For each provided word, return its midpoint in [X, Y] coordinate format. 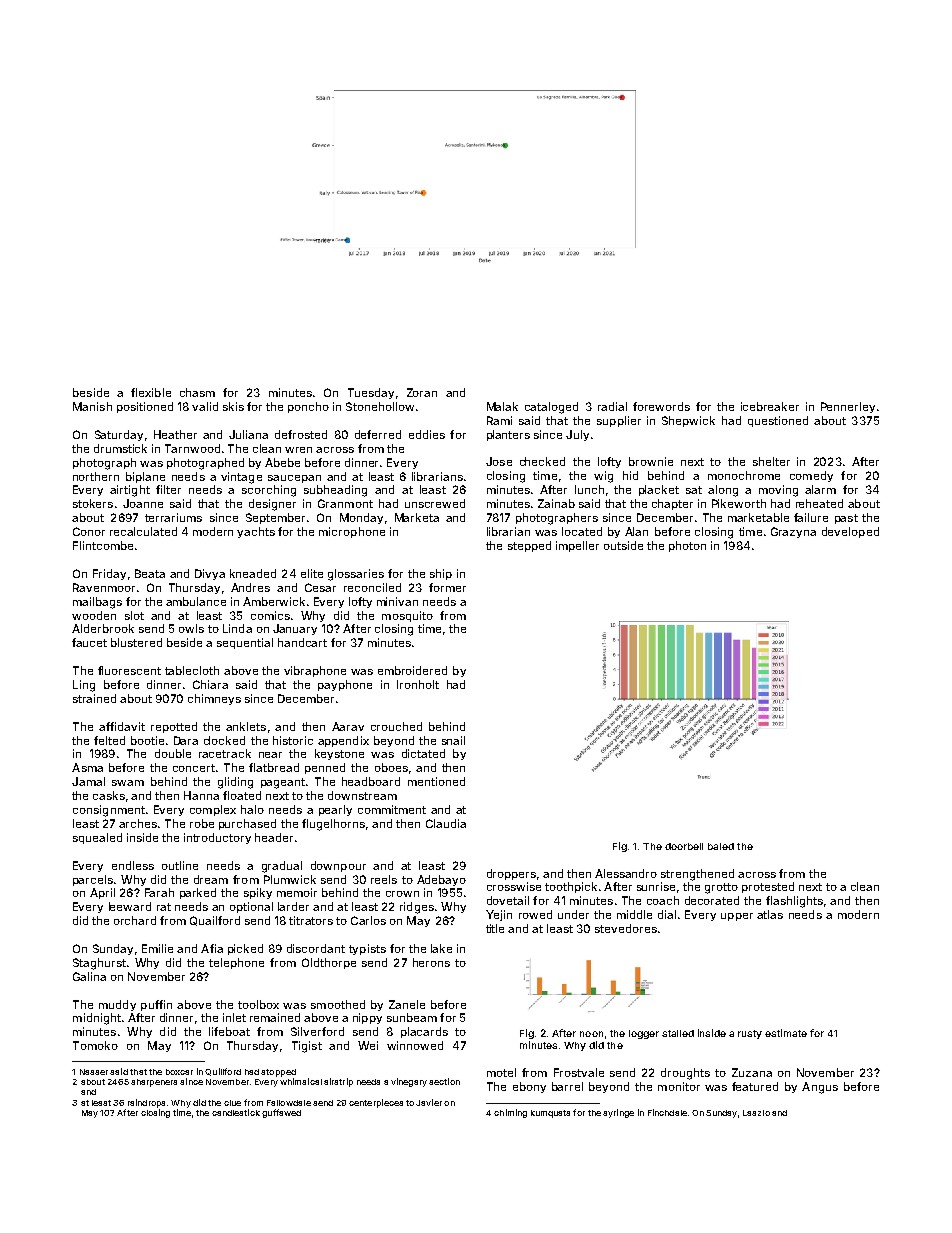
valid [205, 406]
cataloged [551, 408]
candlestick [236, 1112]
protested [768, 887]
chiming [510, 1113]
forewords [661, 406]
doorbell [684, 846]
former [447, 587]
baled [721, 846]
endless [133, 865]
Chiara [210, 684]
